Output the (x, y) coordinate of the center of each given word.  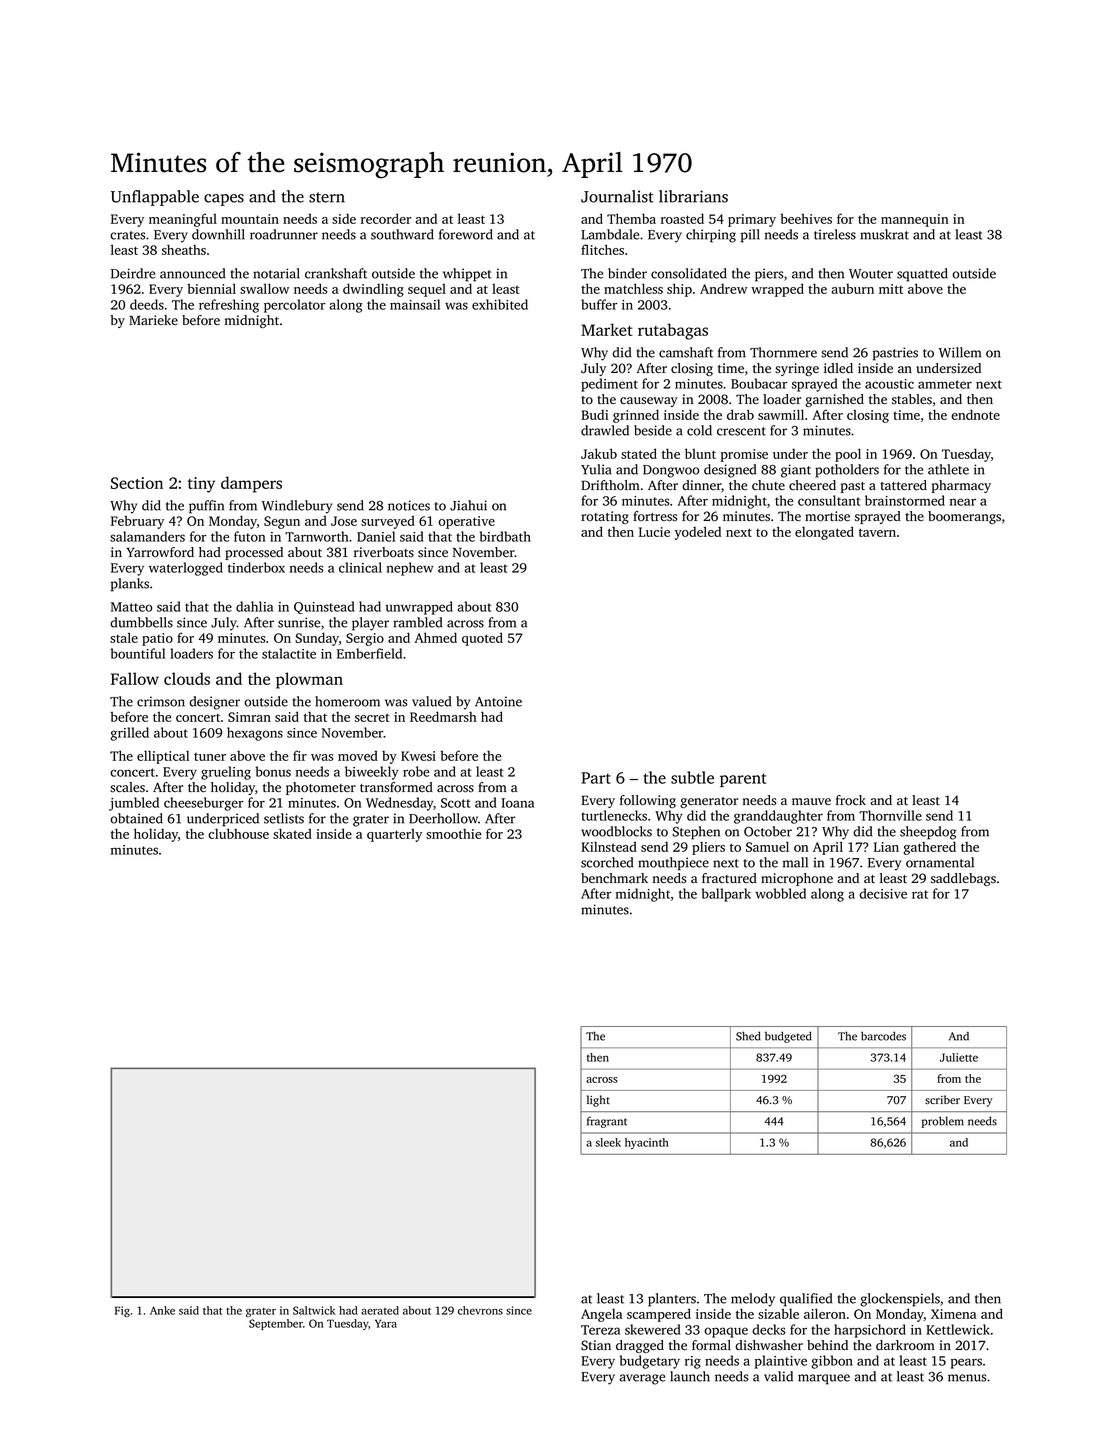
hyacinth (647, 1143)
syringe (797, 369)
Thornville (890, 815)
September (276, 1324)
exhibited (500, 304)
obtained (136, 818)
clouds (187, 678)
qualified (806, 1300)
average (642, 1379)
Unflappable (155, 198)
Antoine (498, 701)
